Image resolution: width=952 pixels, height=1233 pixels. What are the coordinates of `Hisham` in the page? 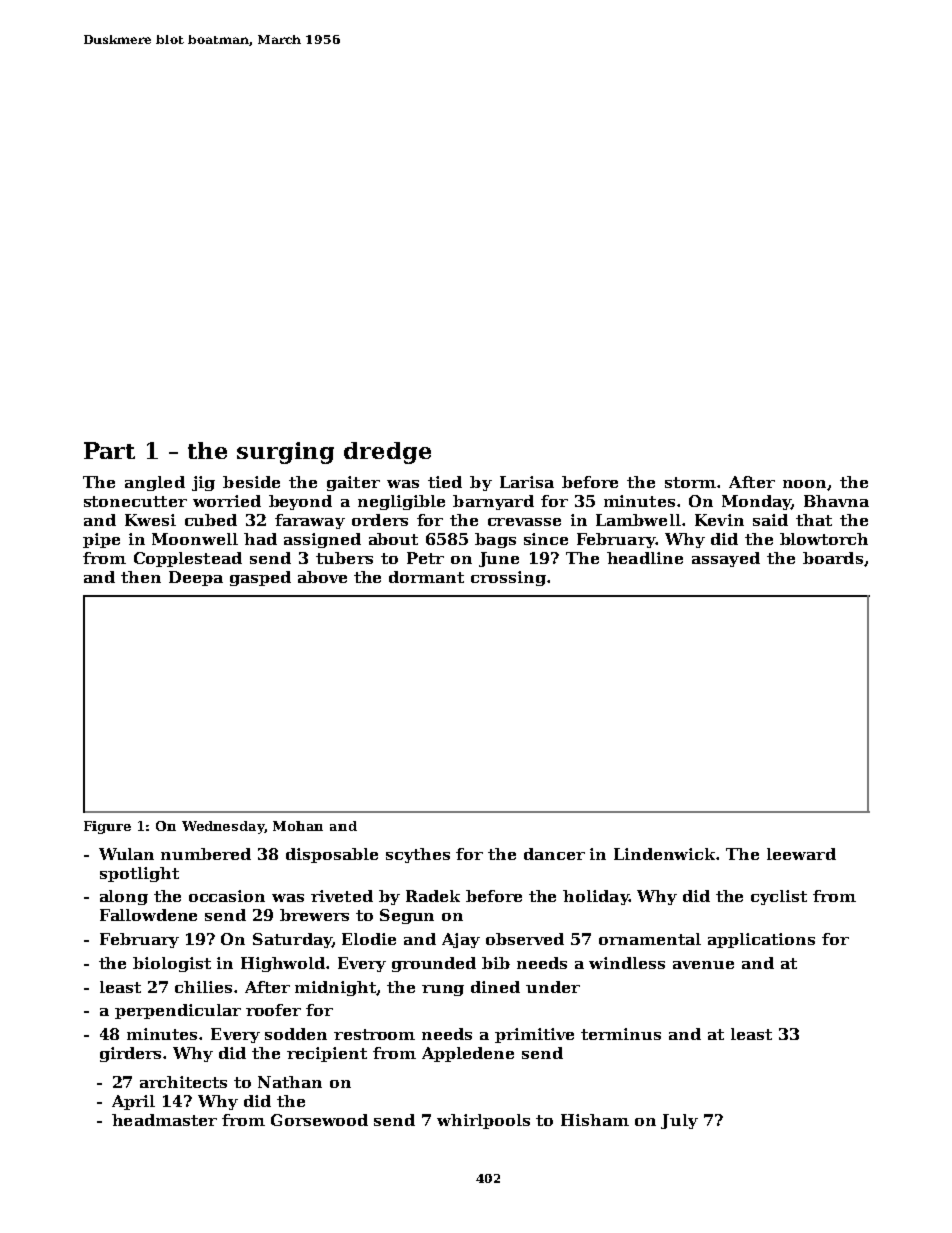 It's located at (595, 1120).
